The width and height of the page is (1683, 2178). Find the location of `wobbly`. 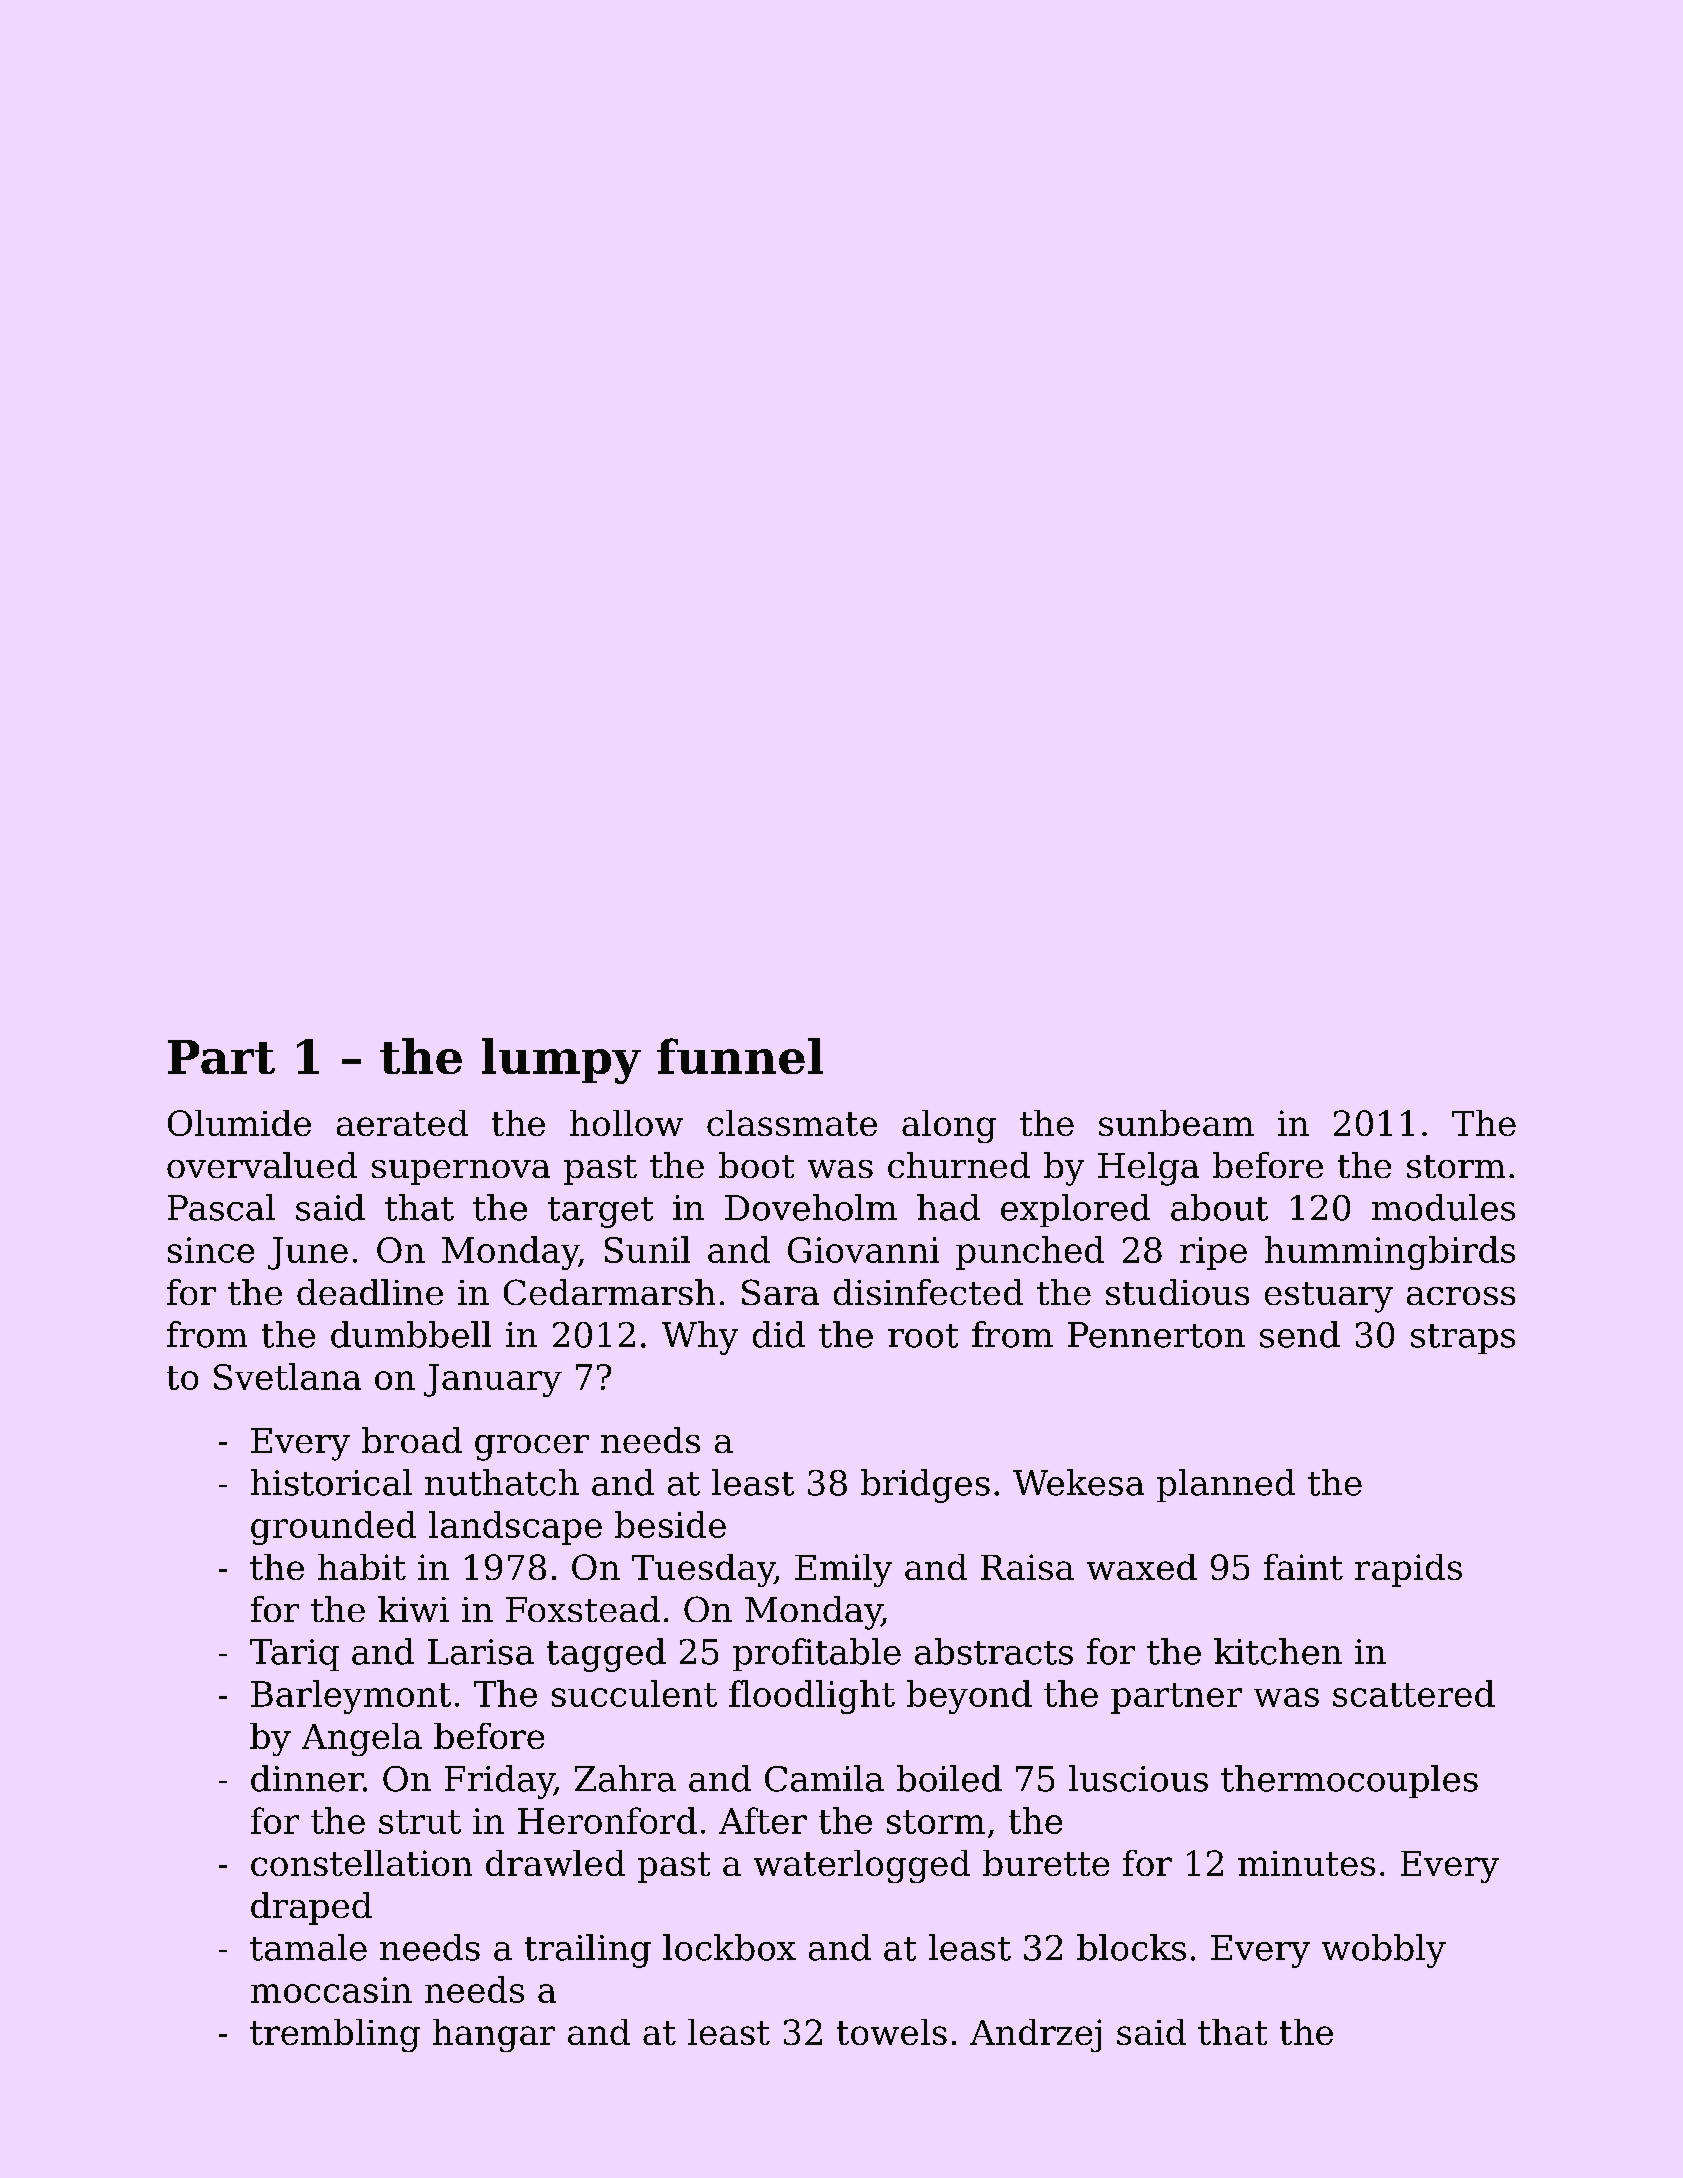

wobbly is located at coordinates (1384, 1951).
